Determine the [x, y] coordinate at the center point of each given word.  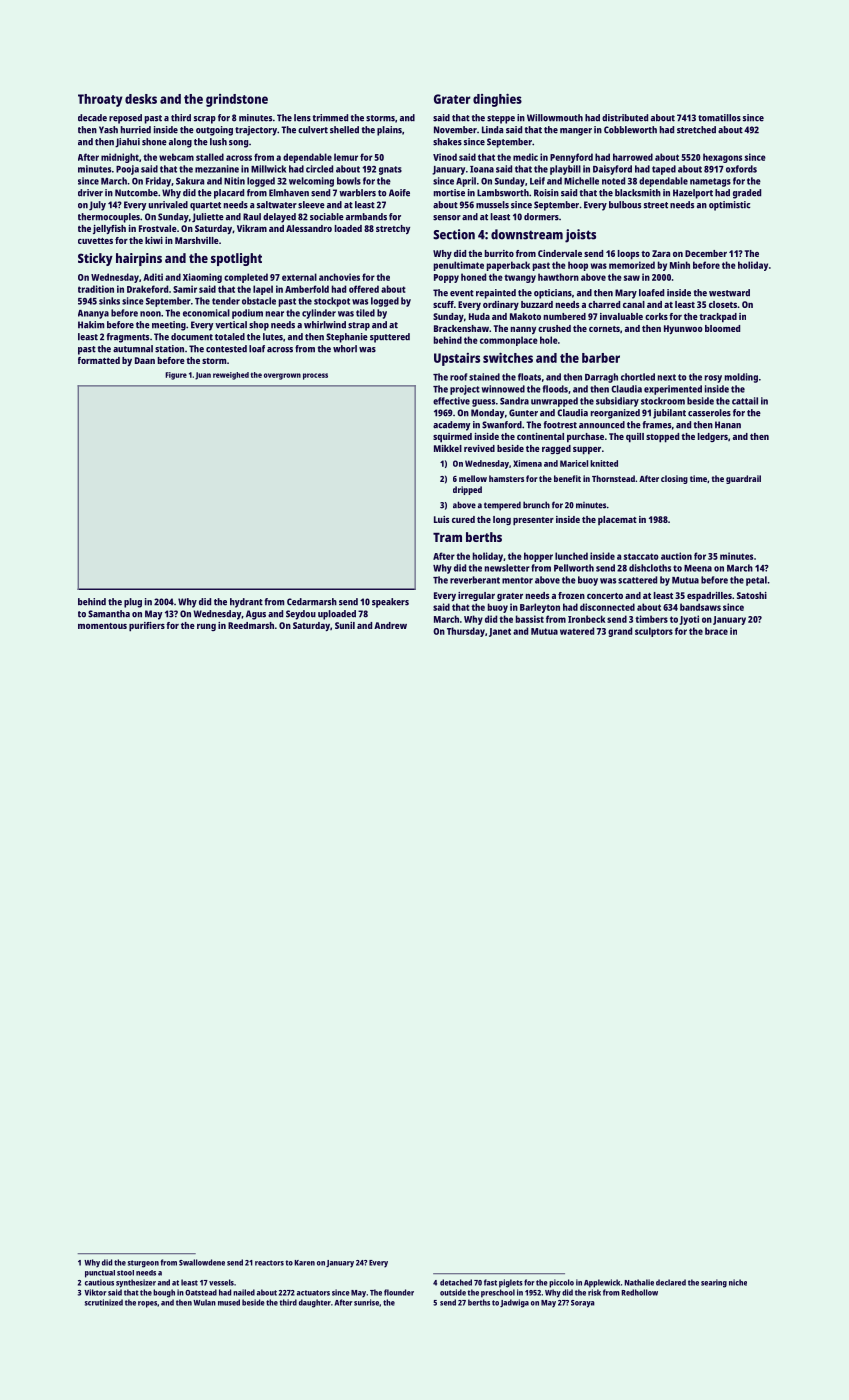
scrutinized [104, 1302]
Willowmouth [555, 118]
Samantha [109, 614]
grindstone [237, 100]
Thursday [466, 632]
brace [716, 631]
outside [453, 1292]
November [455, 130]
